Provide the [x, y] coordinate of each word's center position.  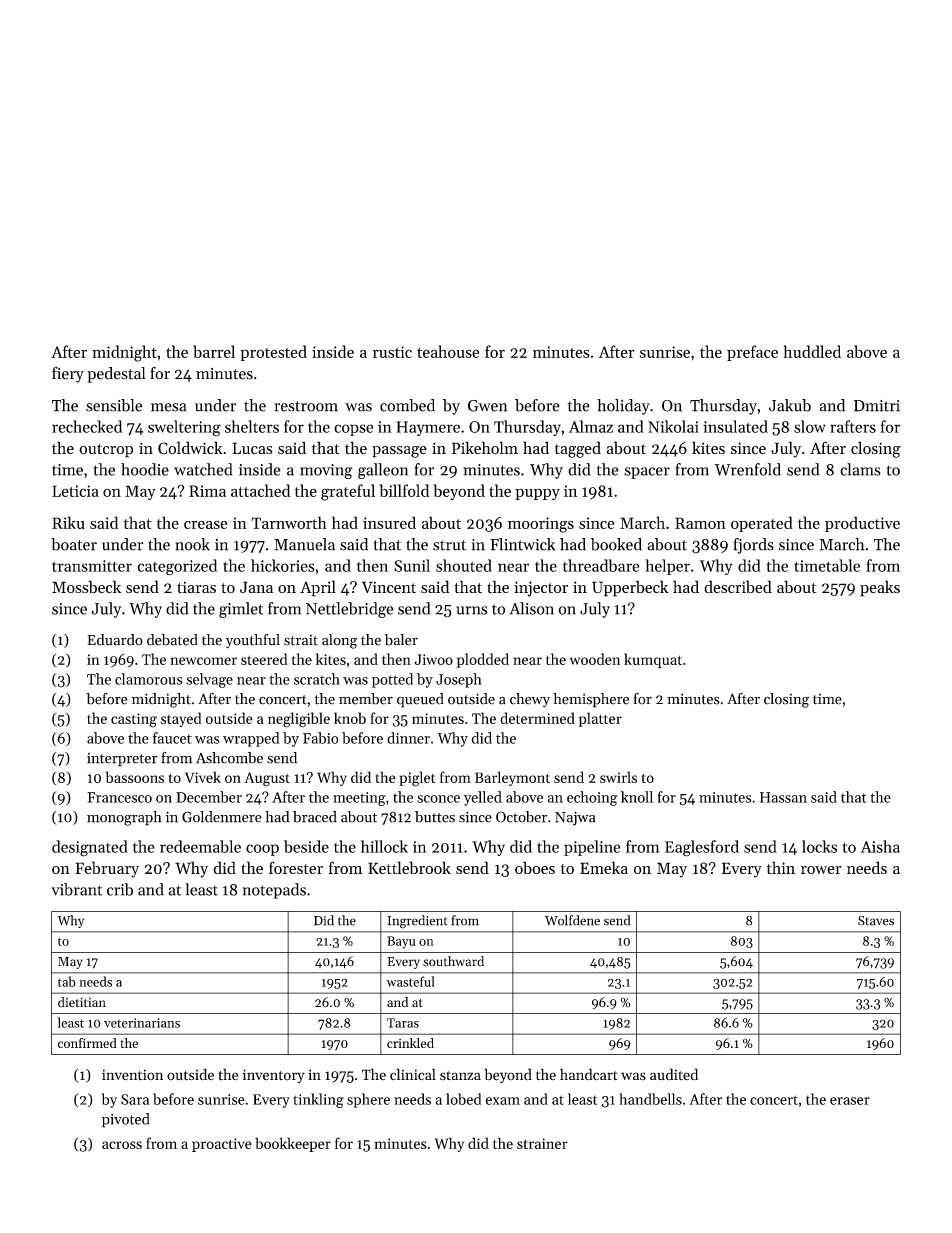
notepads [274, 891]
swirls [618, 777]
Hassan [783, 797]
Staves [876, 921]
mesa [169, 407]
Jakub [790, 405]
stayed [181, 719]
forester [296, 867]
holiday [623, 407]
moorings [541, 525]
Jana [256, 587]
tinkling [318, 1100]
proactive [222, 1145]
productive [862, 524]
